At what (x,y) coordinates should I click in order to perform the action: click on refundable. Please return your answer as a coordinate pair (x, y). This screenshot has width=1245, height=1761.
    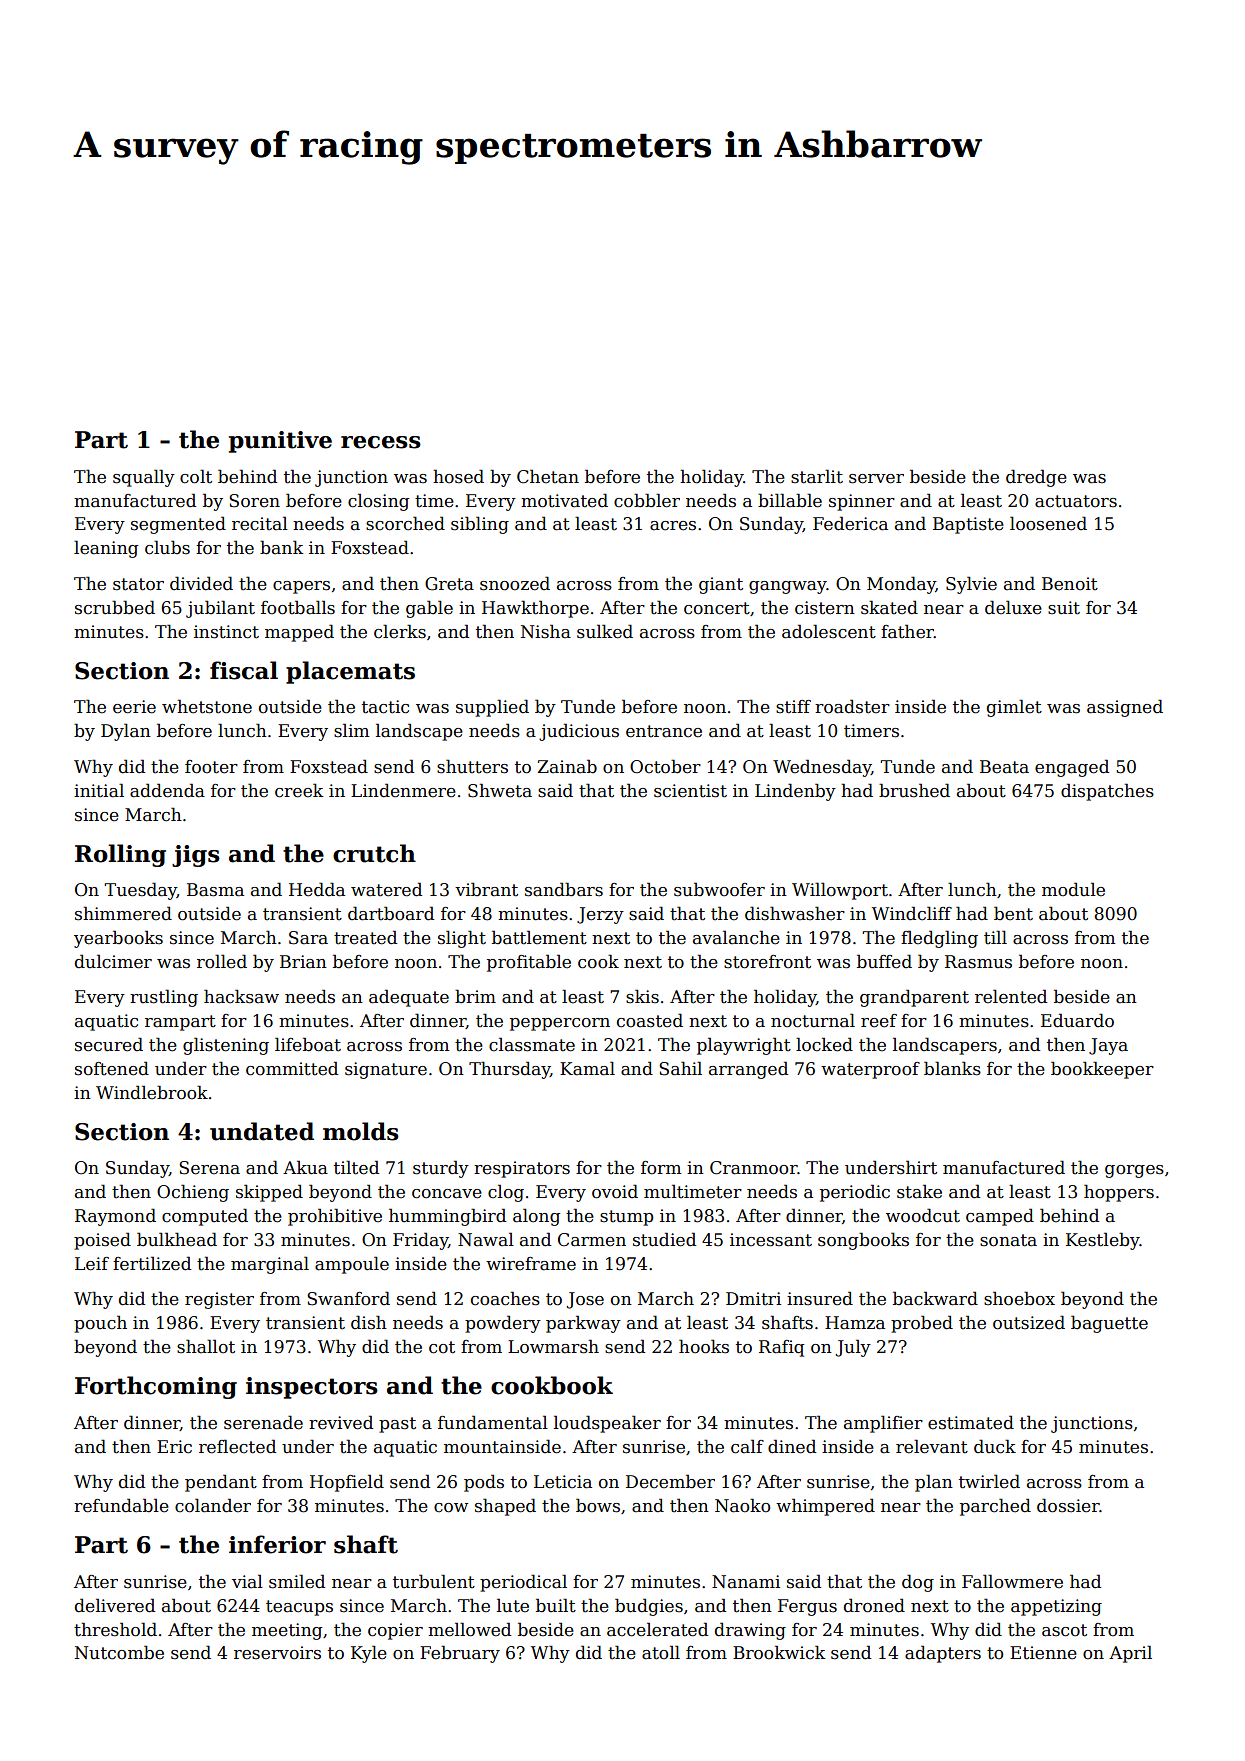
    Looking at the image, I should click on (121, 1505).
